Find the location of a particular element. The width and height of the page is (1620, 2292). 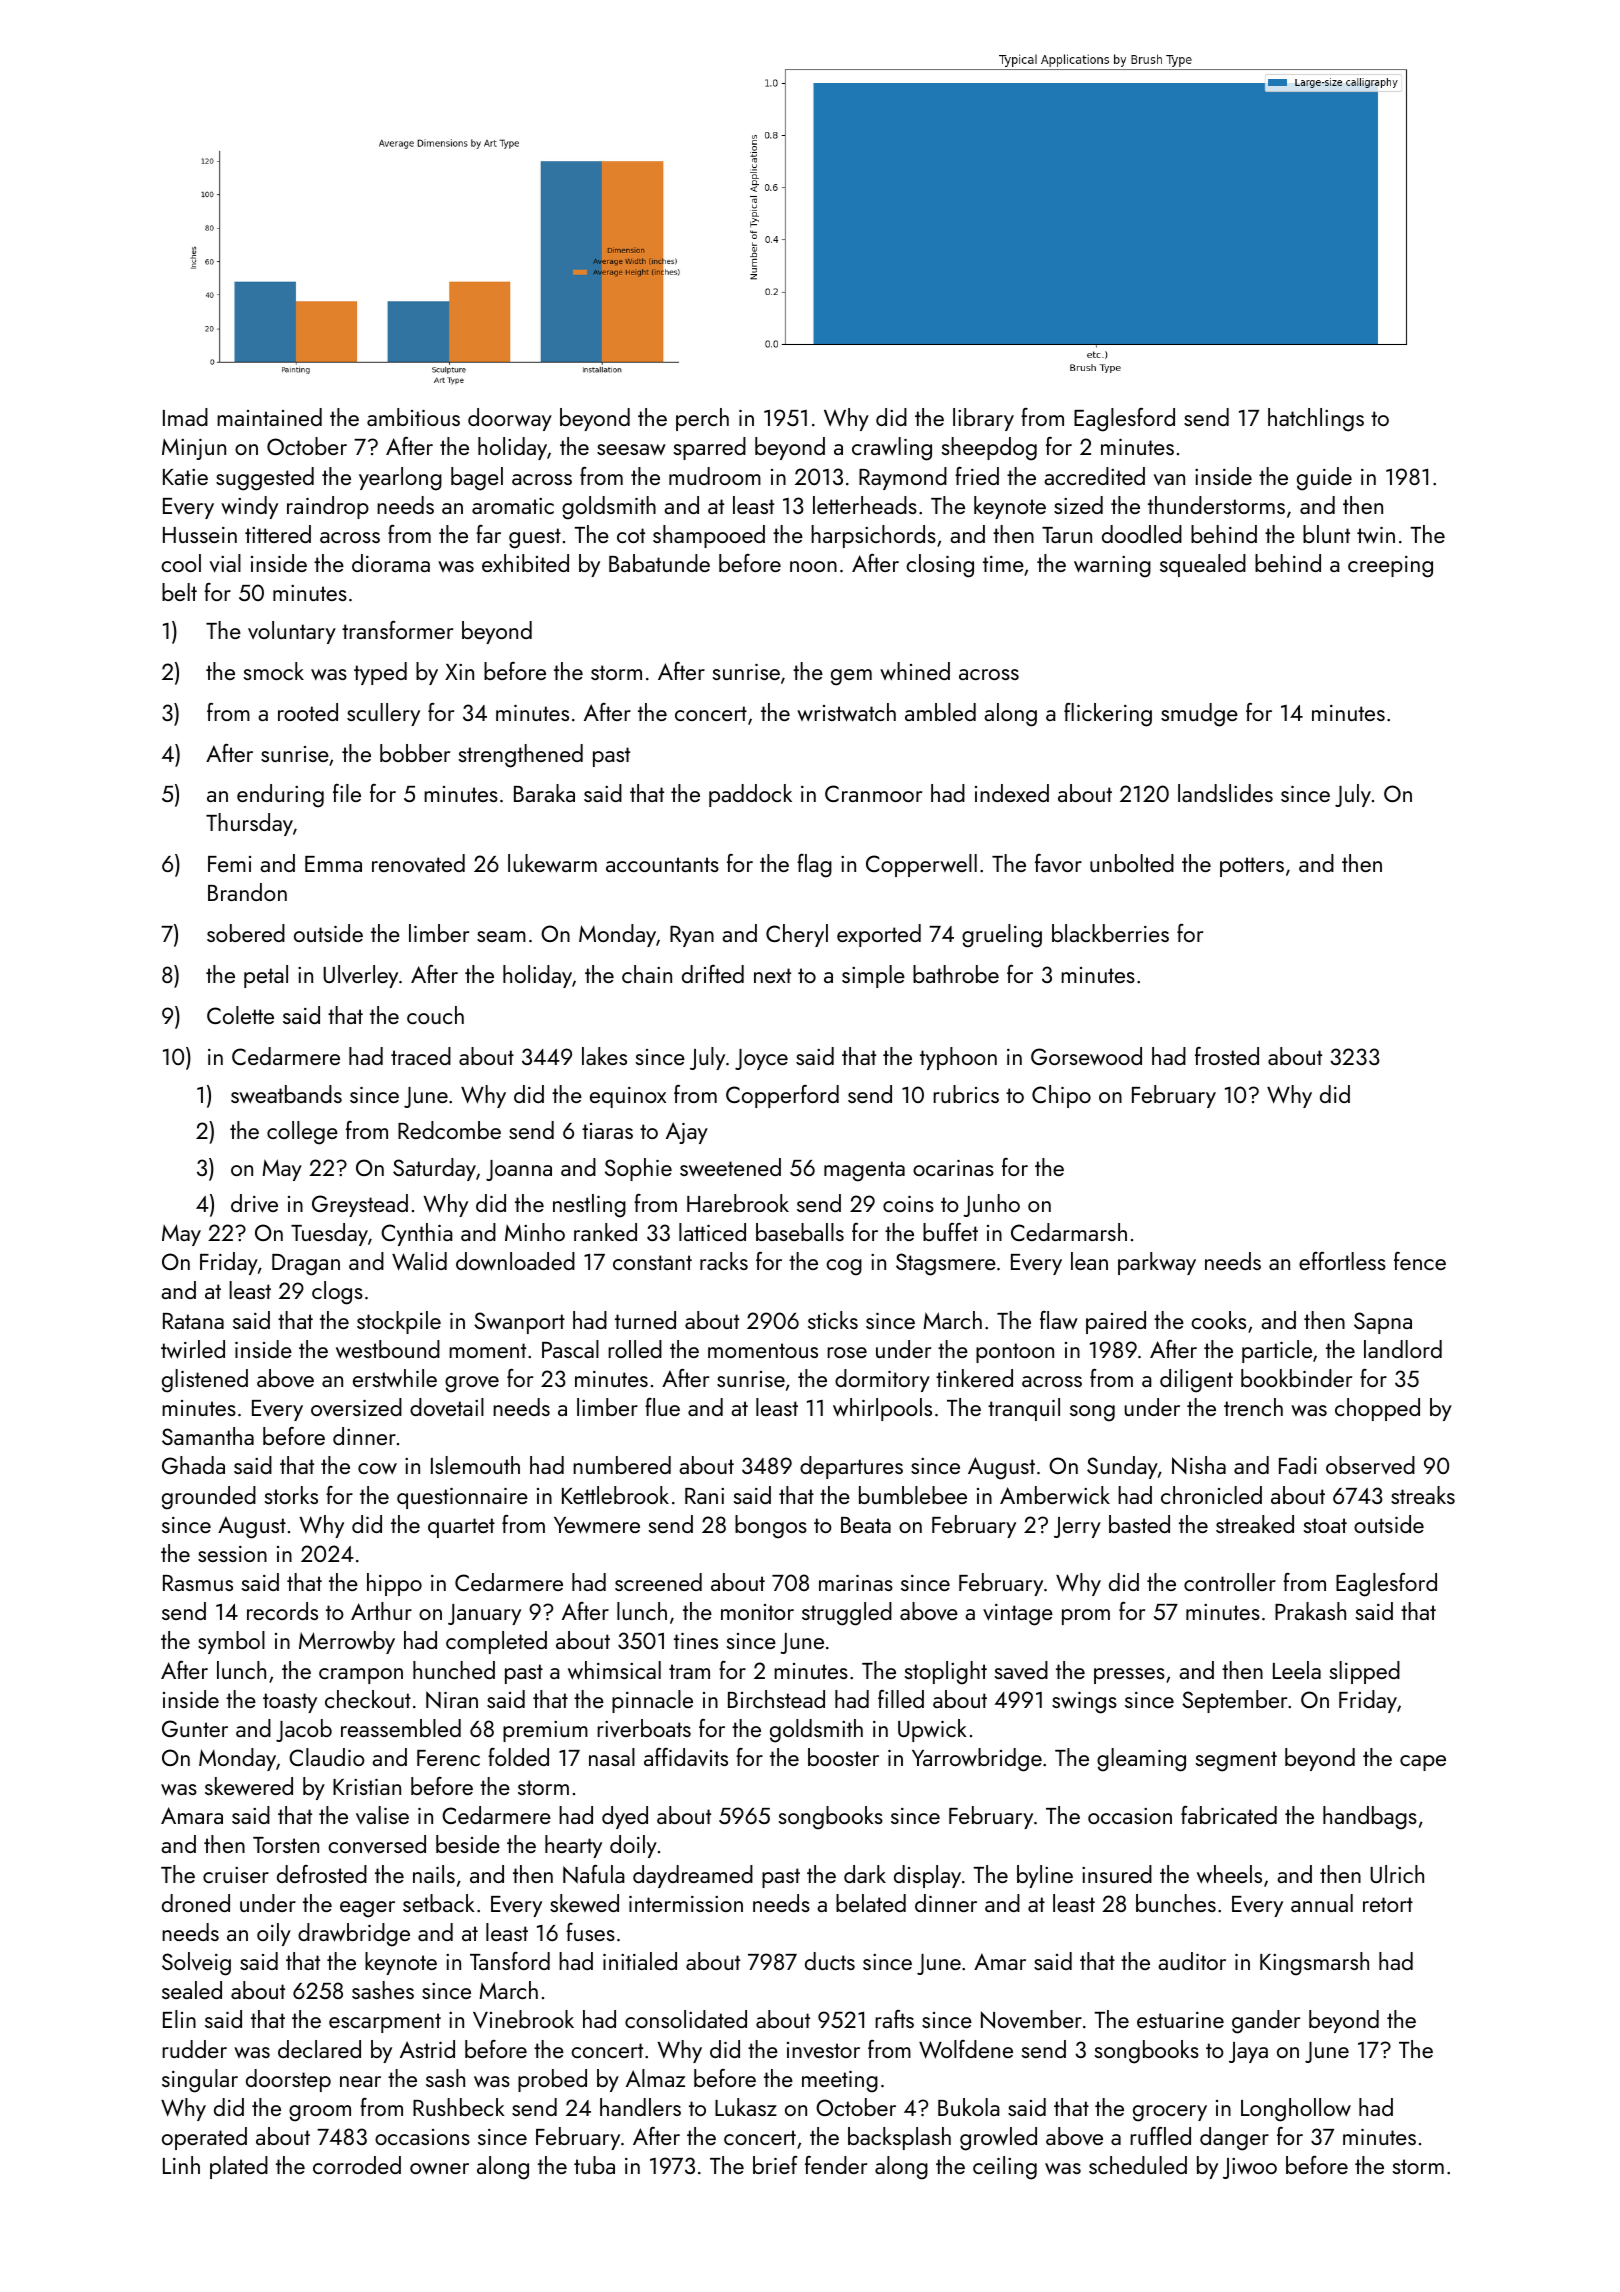

trench is located at coordinates (1253, 1407).
